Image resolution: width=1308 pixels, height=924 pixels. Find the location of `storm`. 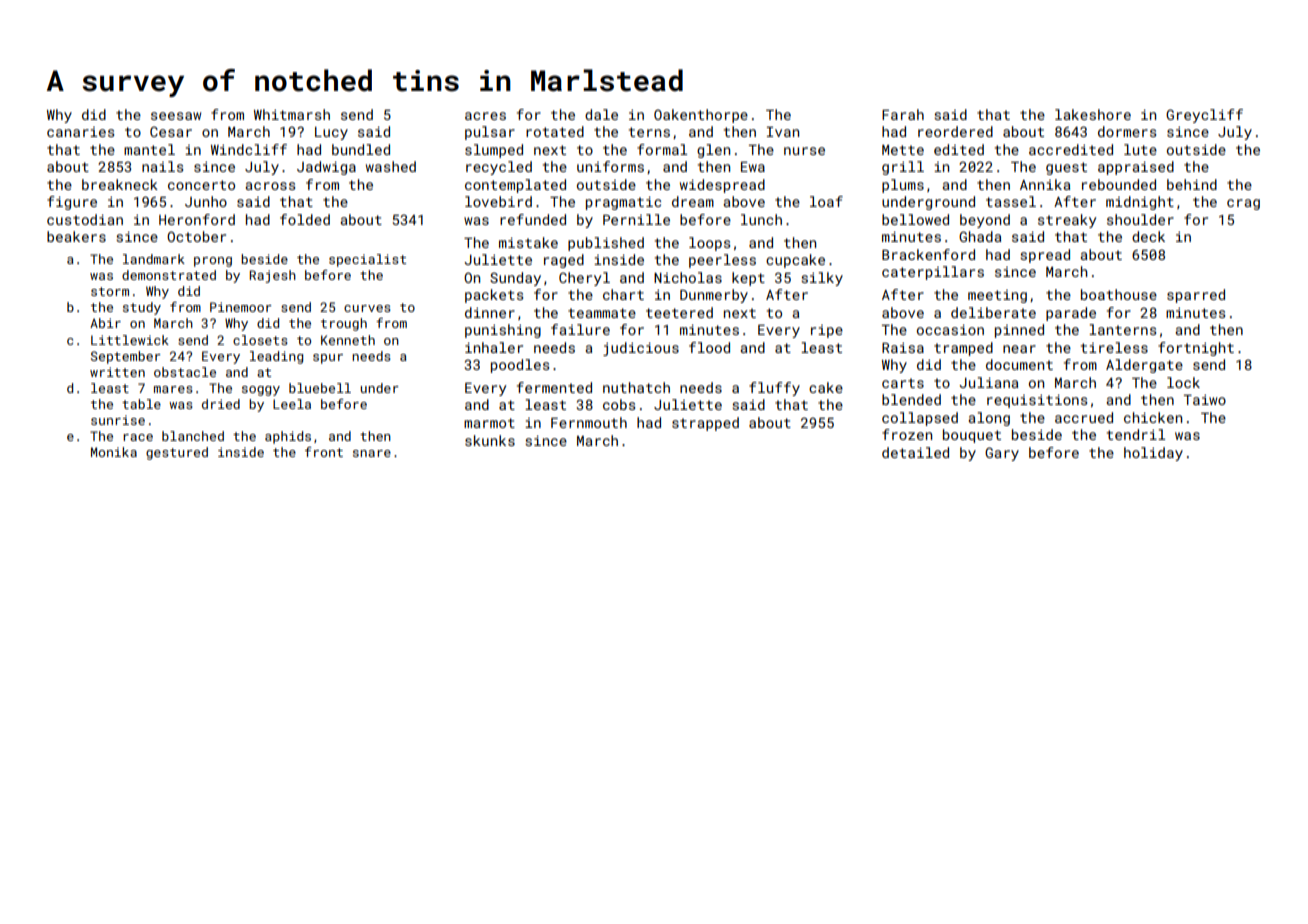

storm is located at coordinates (110, 291).
